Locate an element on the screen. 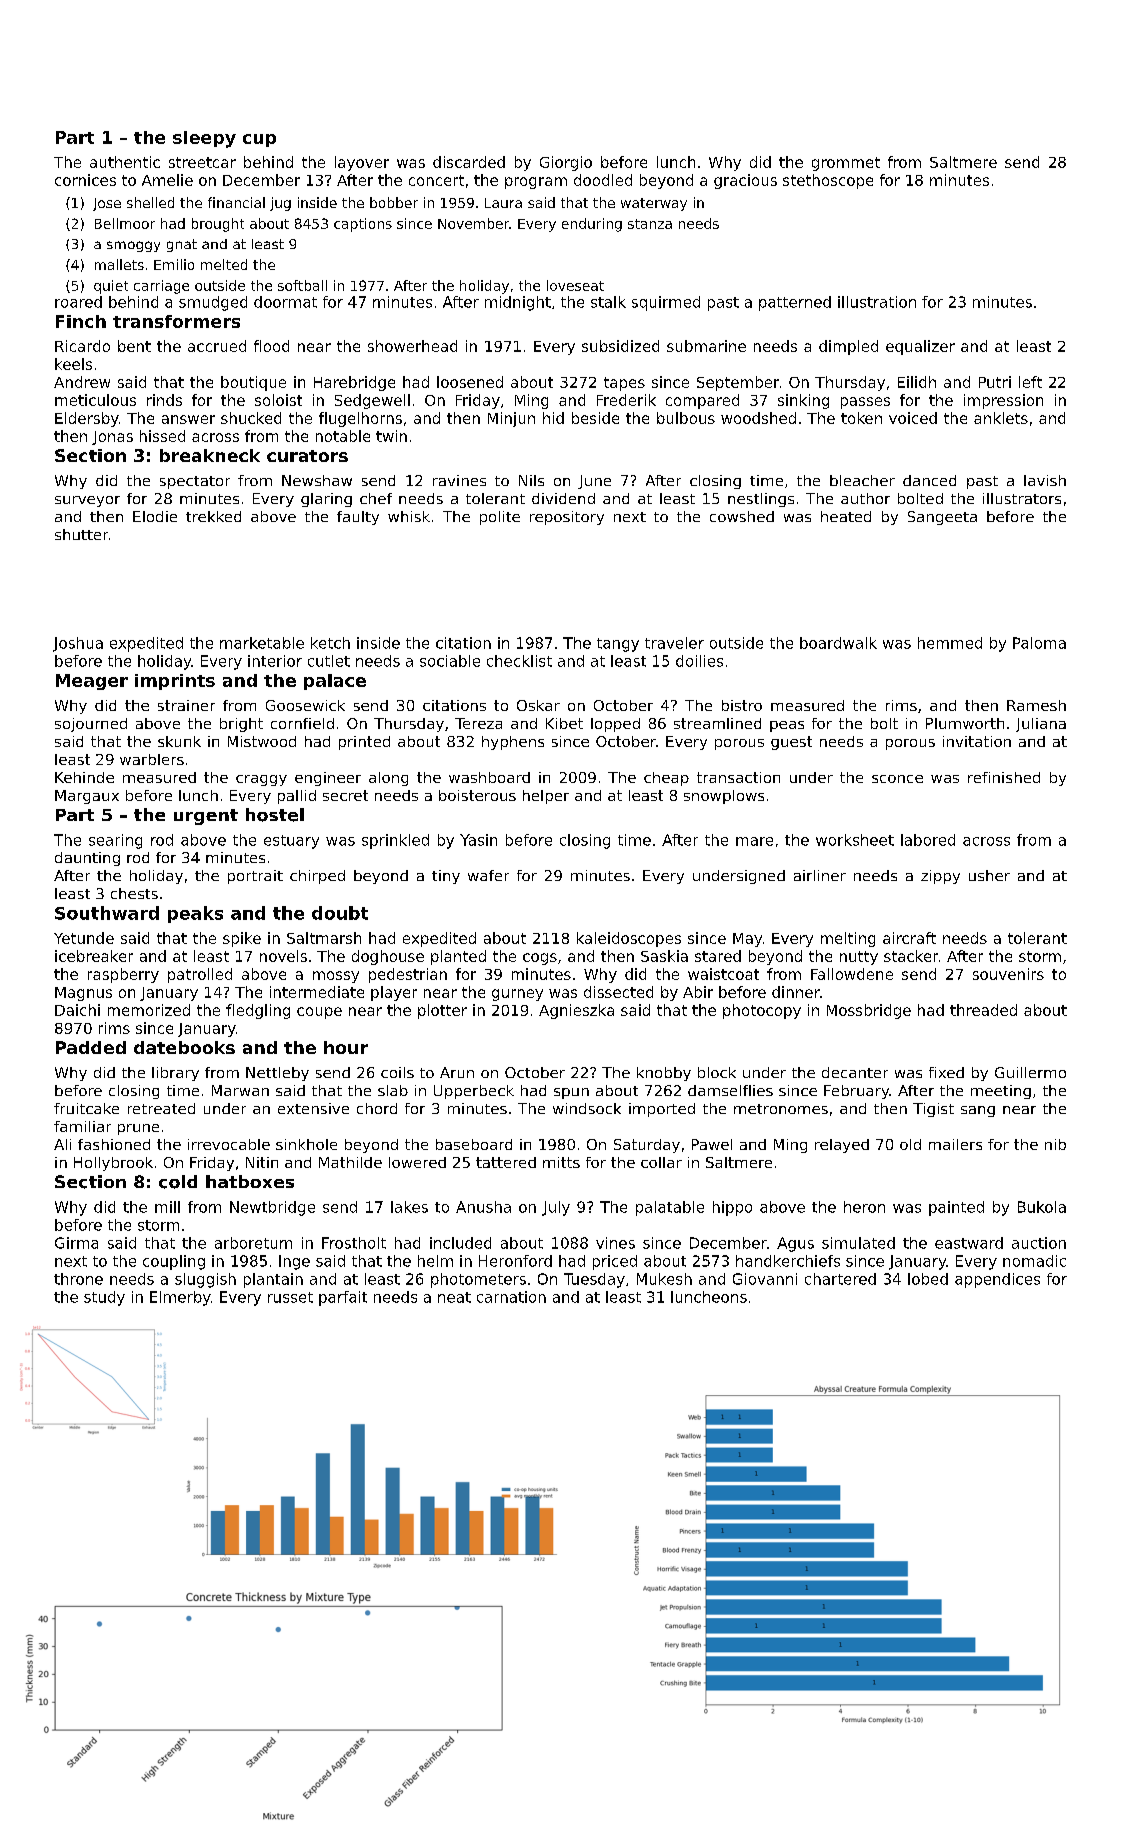 The height and width of the screenshot is (1847, 1121). Tereza is located at coordinates (478, 723).
